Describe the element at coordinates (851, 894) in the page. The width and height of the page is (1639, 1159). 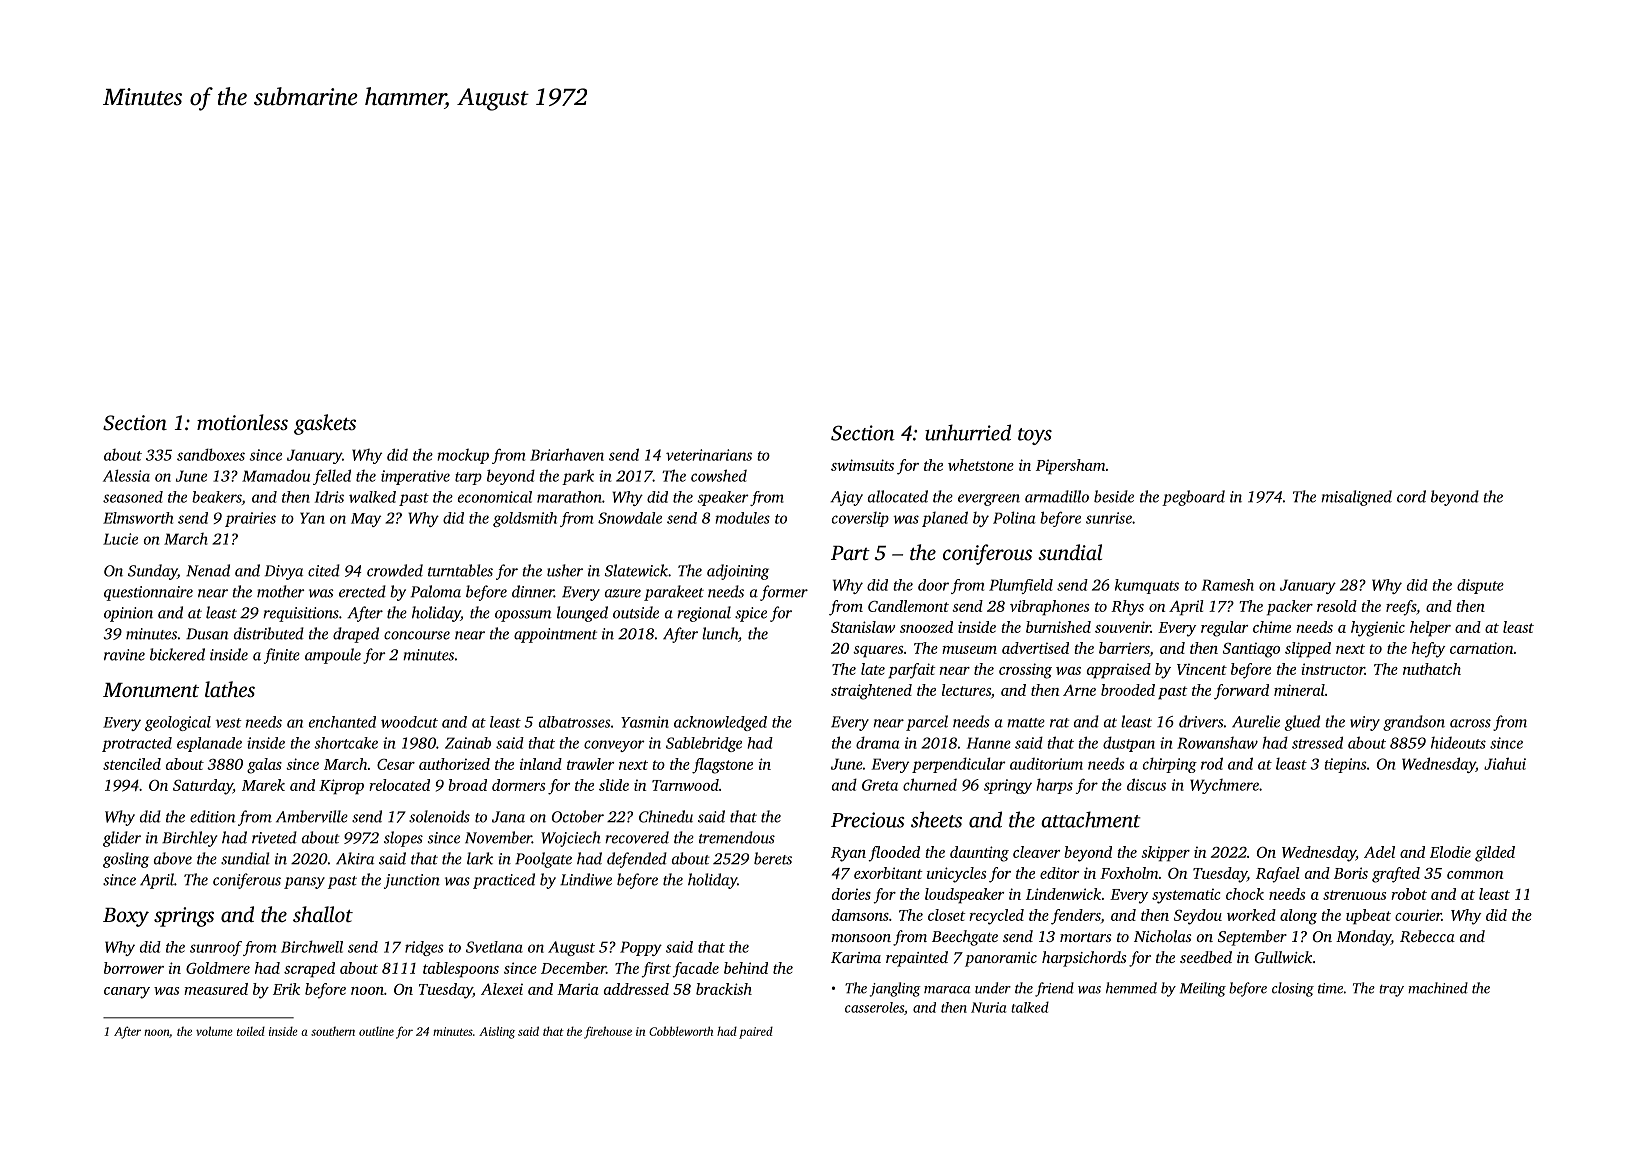
I see `dories` at that location.
